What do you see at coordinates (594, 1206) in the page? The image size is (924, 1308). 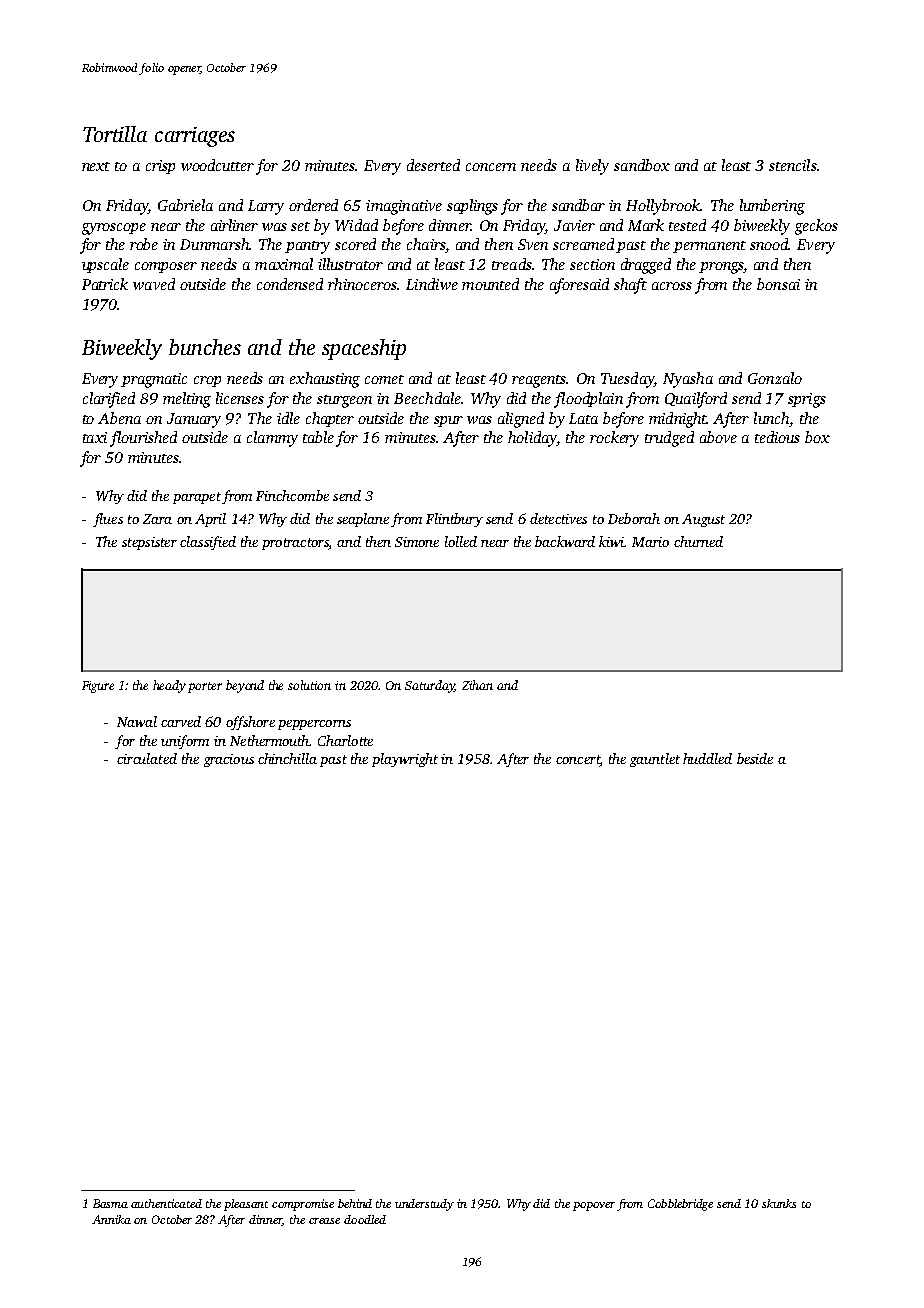 I see `popover` at bounding box center [594, 1206].
